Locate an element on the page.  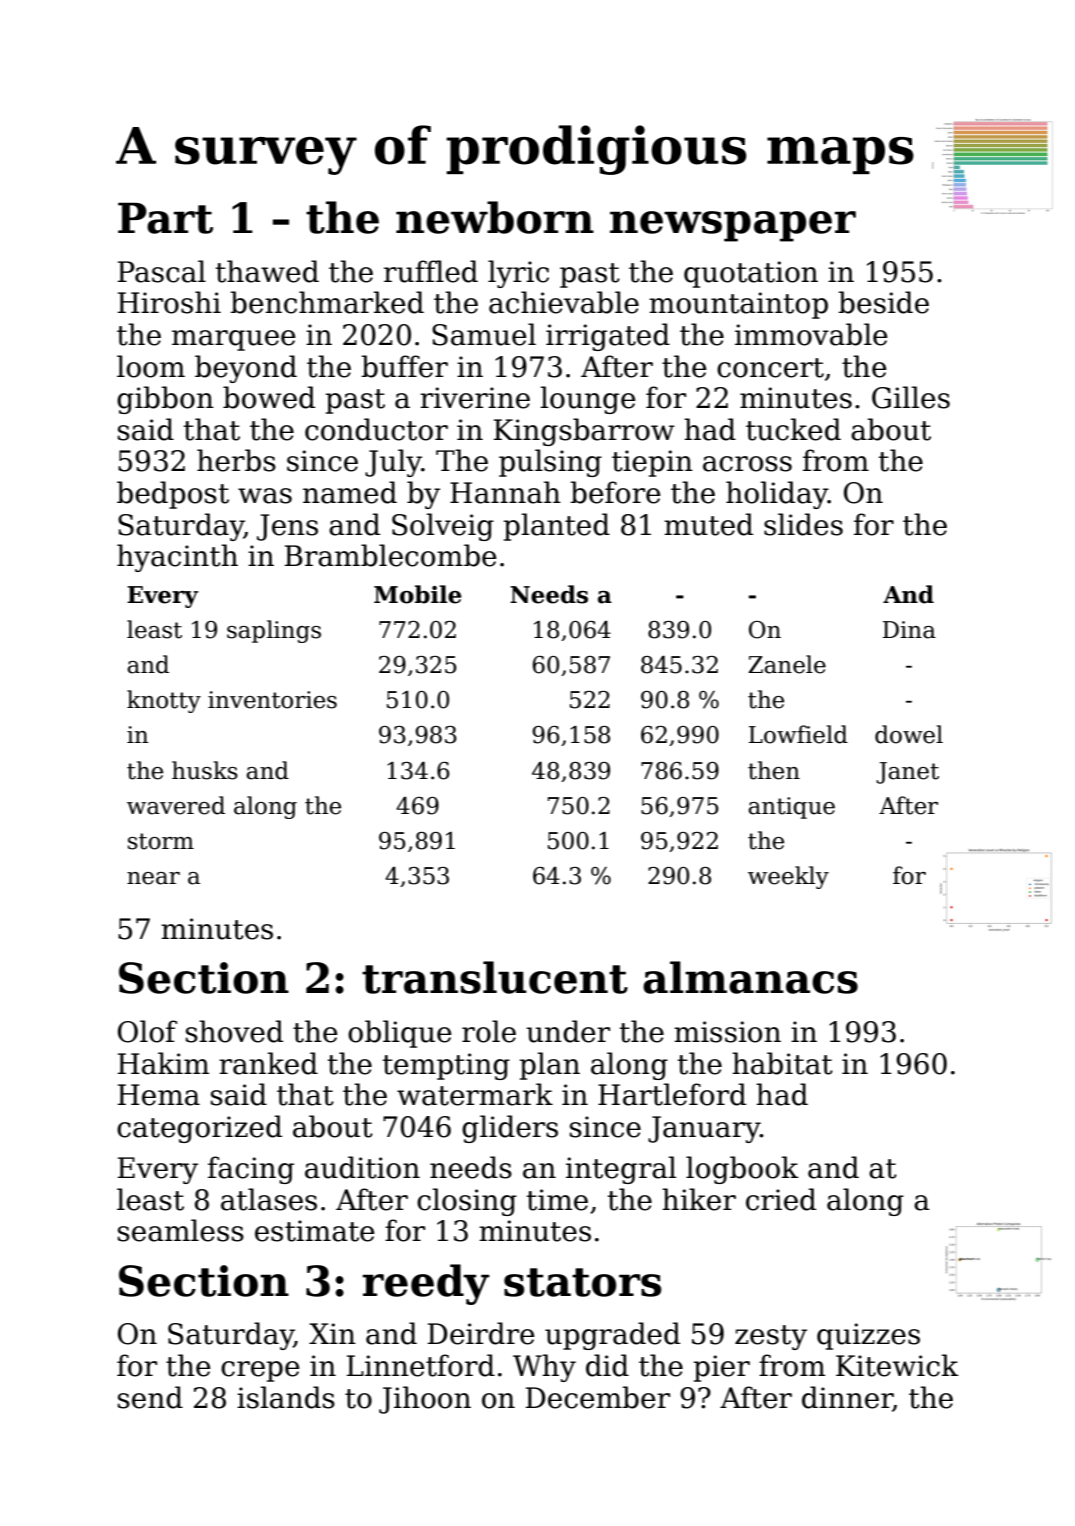
oblique is located at coordinates (400, 1034).
